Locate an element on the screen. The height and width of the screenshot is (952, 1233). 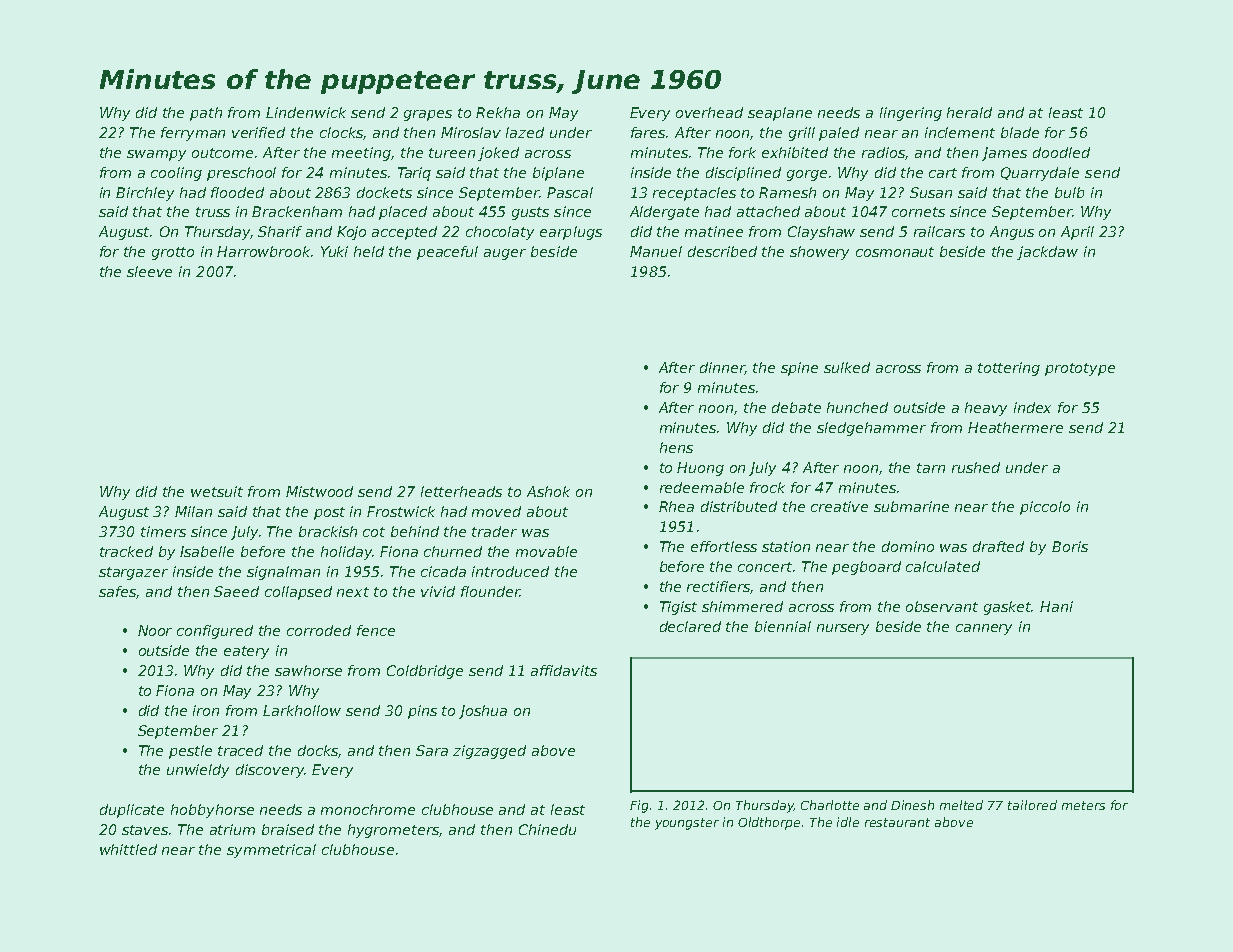
cannery is located at coordinates (984, 629).
